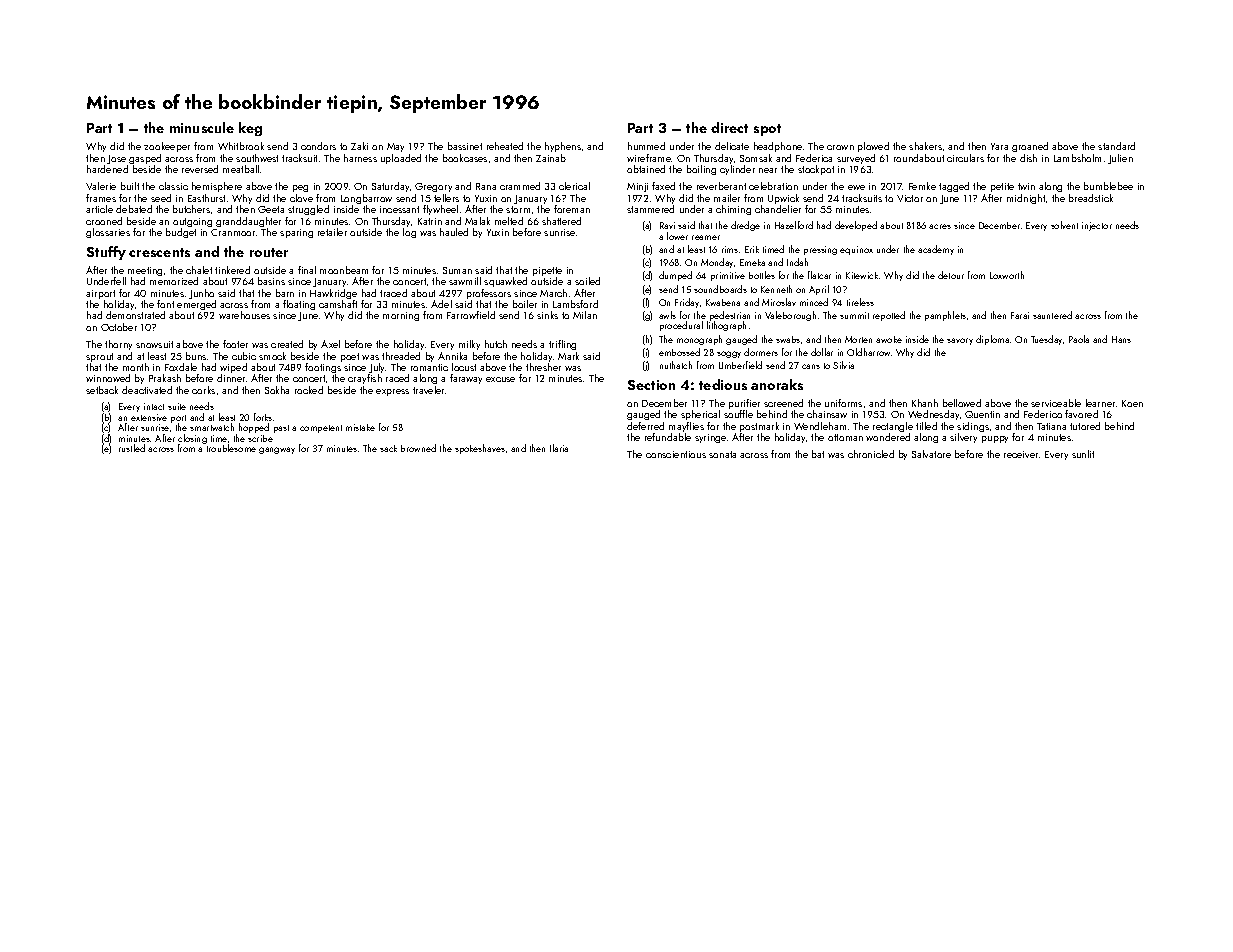  Describe the element at coordinates (729, 127) in the screenshot. I see `direct` at that location.
